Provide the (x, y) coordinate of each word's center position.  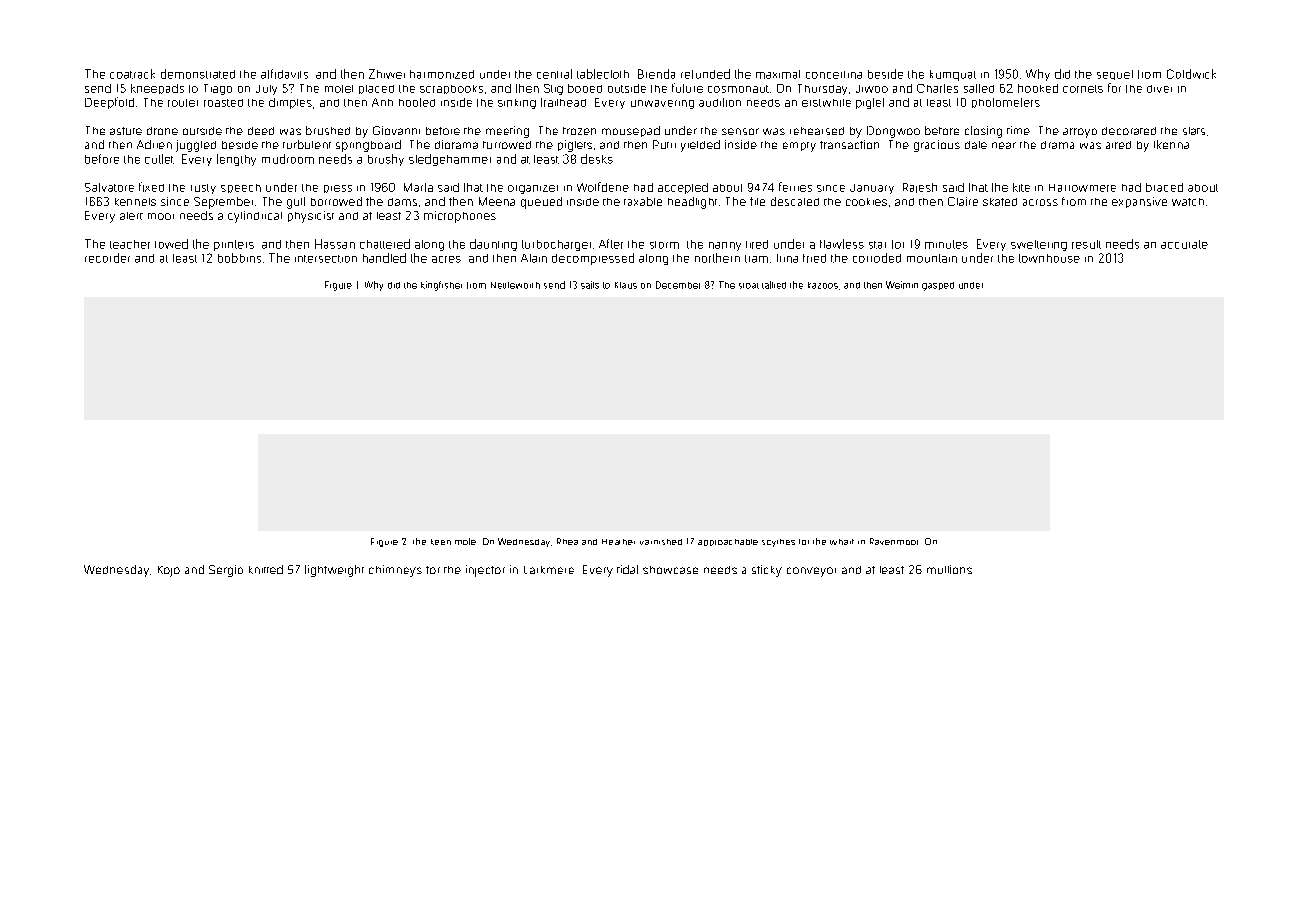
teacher (130, 244)
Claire (963, 201)
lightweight (334, 571)
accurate (1184, 244)
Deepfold (109, 103)
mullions (949, 569)
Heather (618, 542)
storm (664, 245)
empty (799, 147)
